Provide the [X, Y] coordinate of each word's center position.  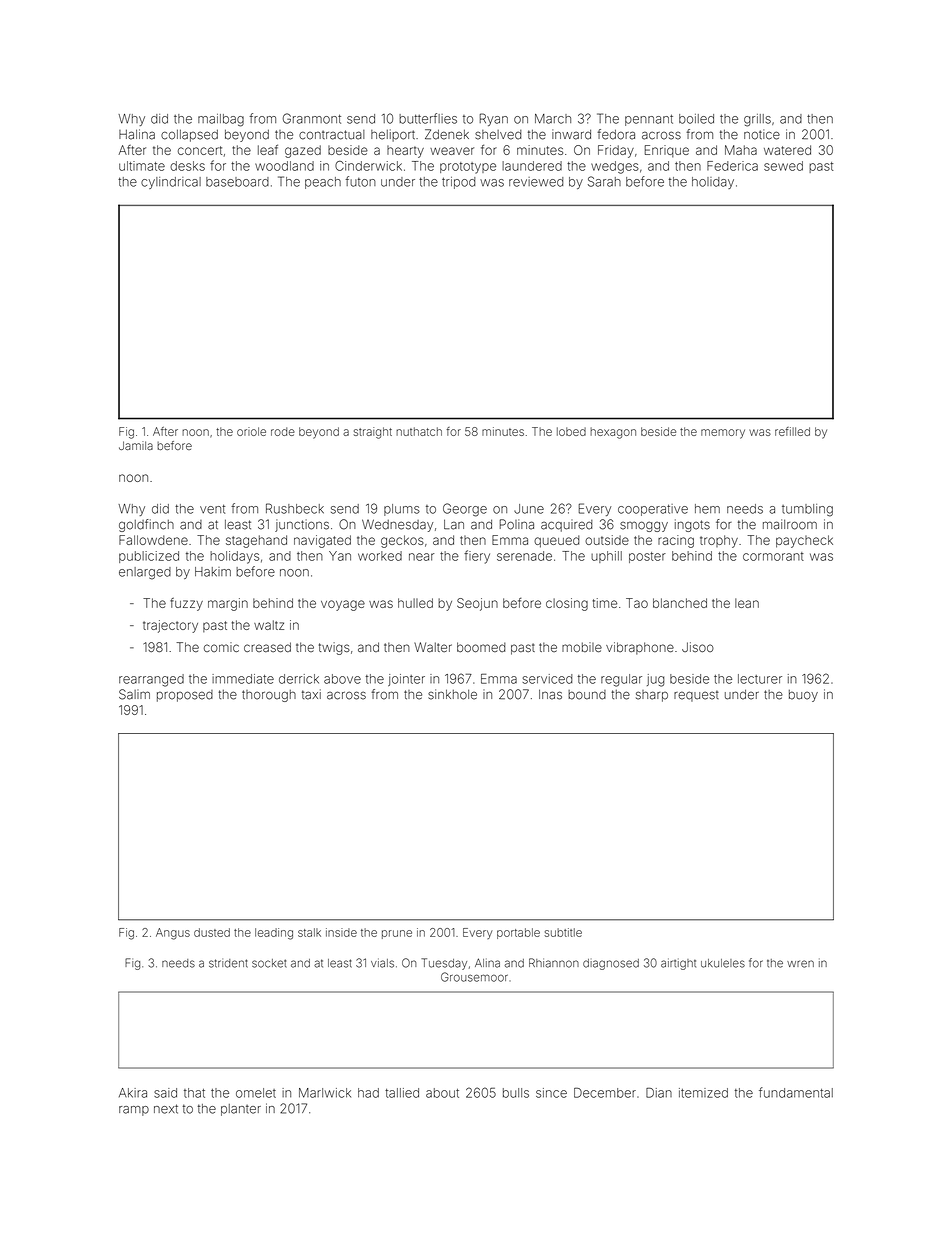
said [165, 1093]
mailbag [221, 120]
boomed [481, 647]
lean [747, 603]
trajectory [170, 626]
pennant [649, 120]
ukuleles [723, 963]
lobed [571, 431]
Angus [173, 934]
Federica [732, 166]
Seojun [477, 604]
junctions [302, 525]
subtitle [563, 932]
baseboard [237, 182]
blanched [680, 603]
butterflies [428, 118]
